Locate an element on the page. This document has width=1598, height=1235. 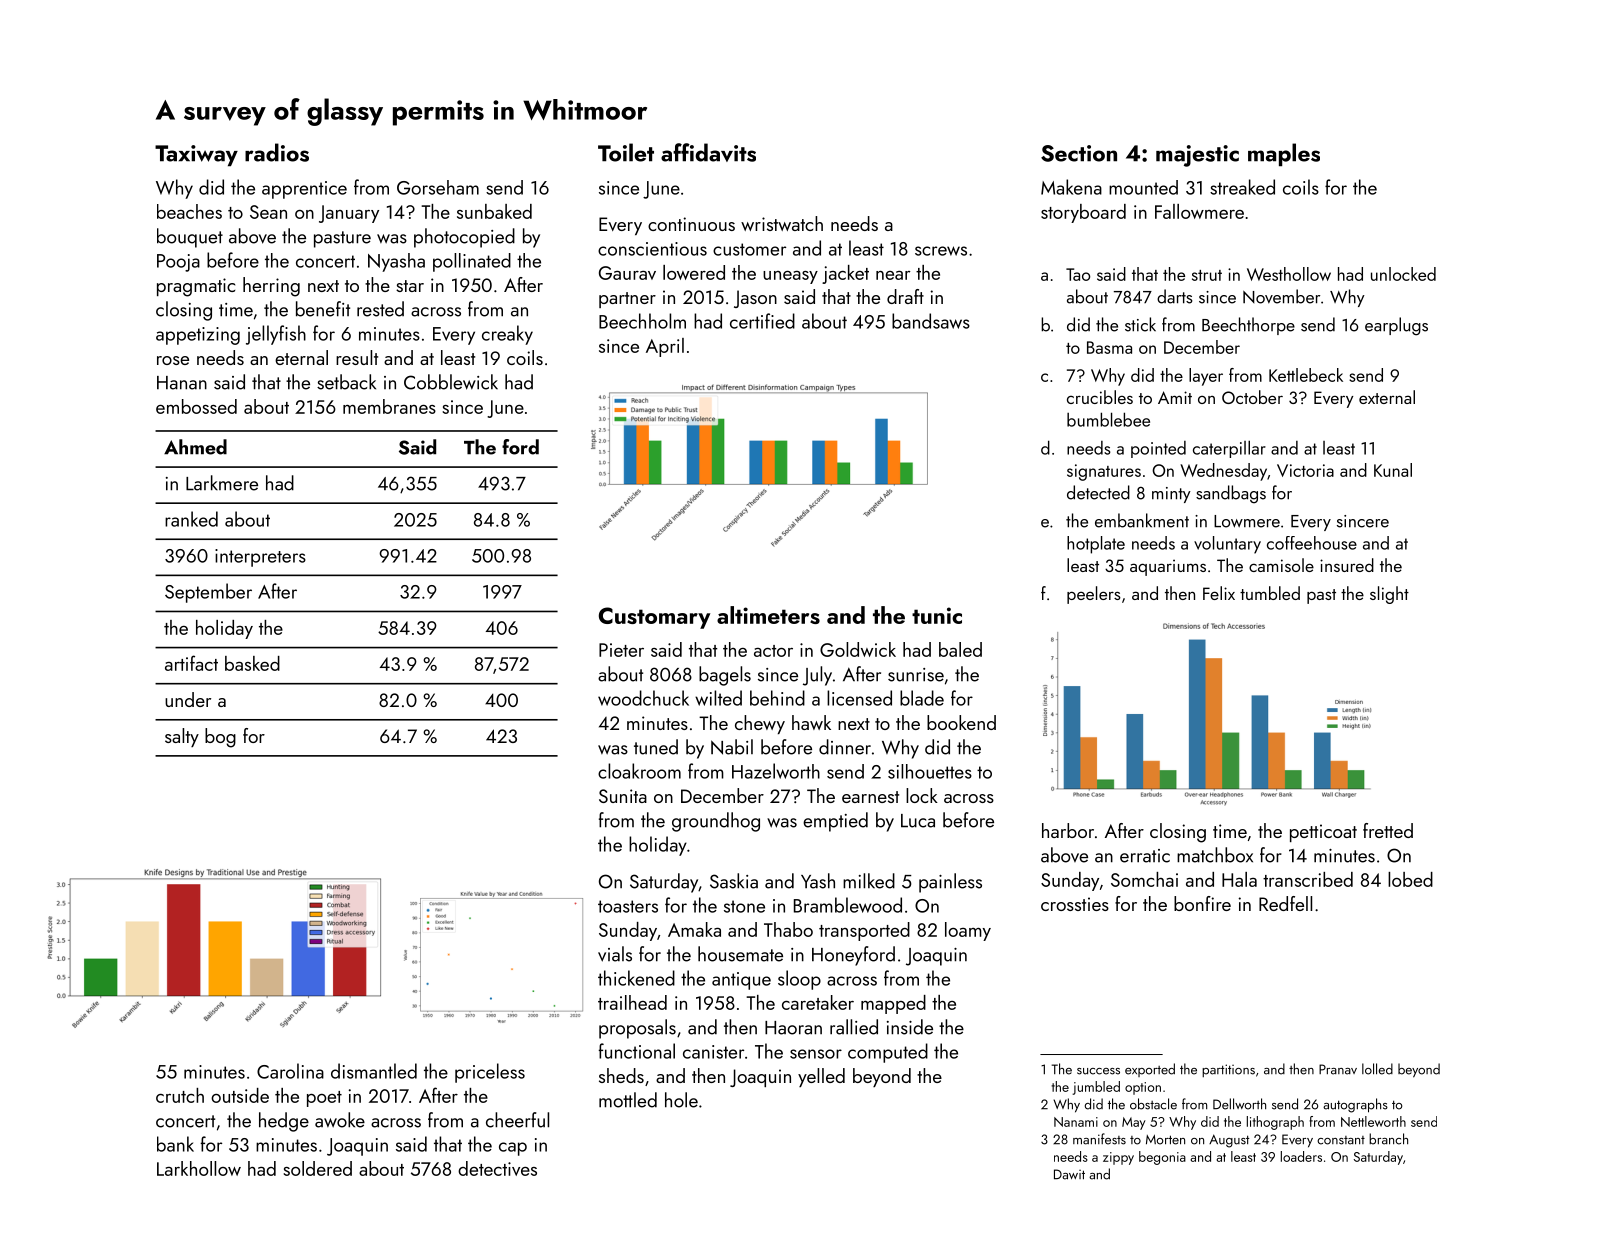
Customary is located at coordinates (654, 618).
